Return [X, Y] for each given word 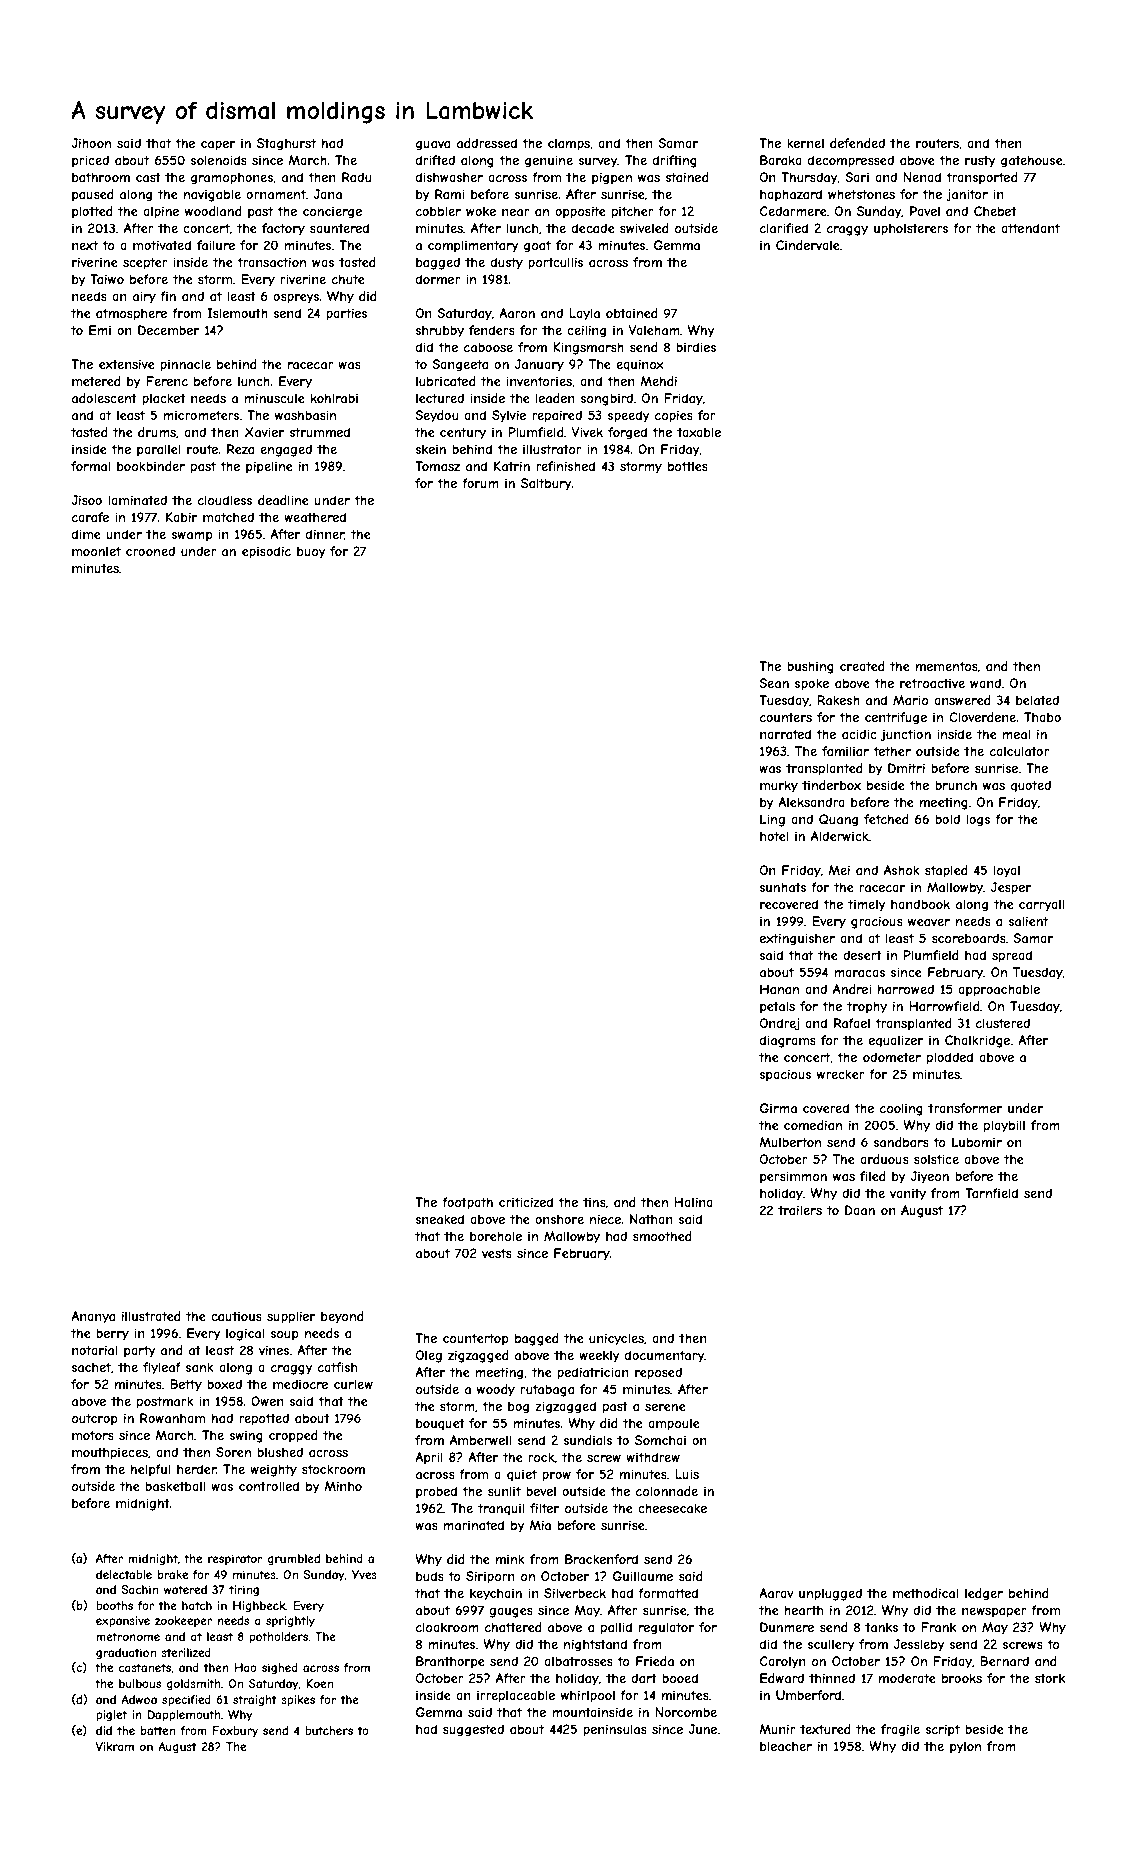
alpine [161, 212]
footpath [467, 1203]
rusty [980, 162]
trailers [800, 1210]
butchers [329, 1730]
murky [779, 786]
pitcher [633, 212]
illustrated [151, 1316]
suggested [473, 1730]
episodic [266, 552]
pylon [965, 1747]
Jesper [1011, 888]
